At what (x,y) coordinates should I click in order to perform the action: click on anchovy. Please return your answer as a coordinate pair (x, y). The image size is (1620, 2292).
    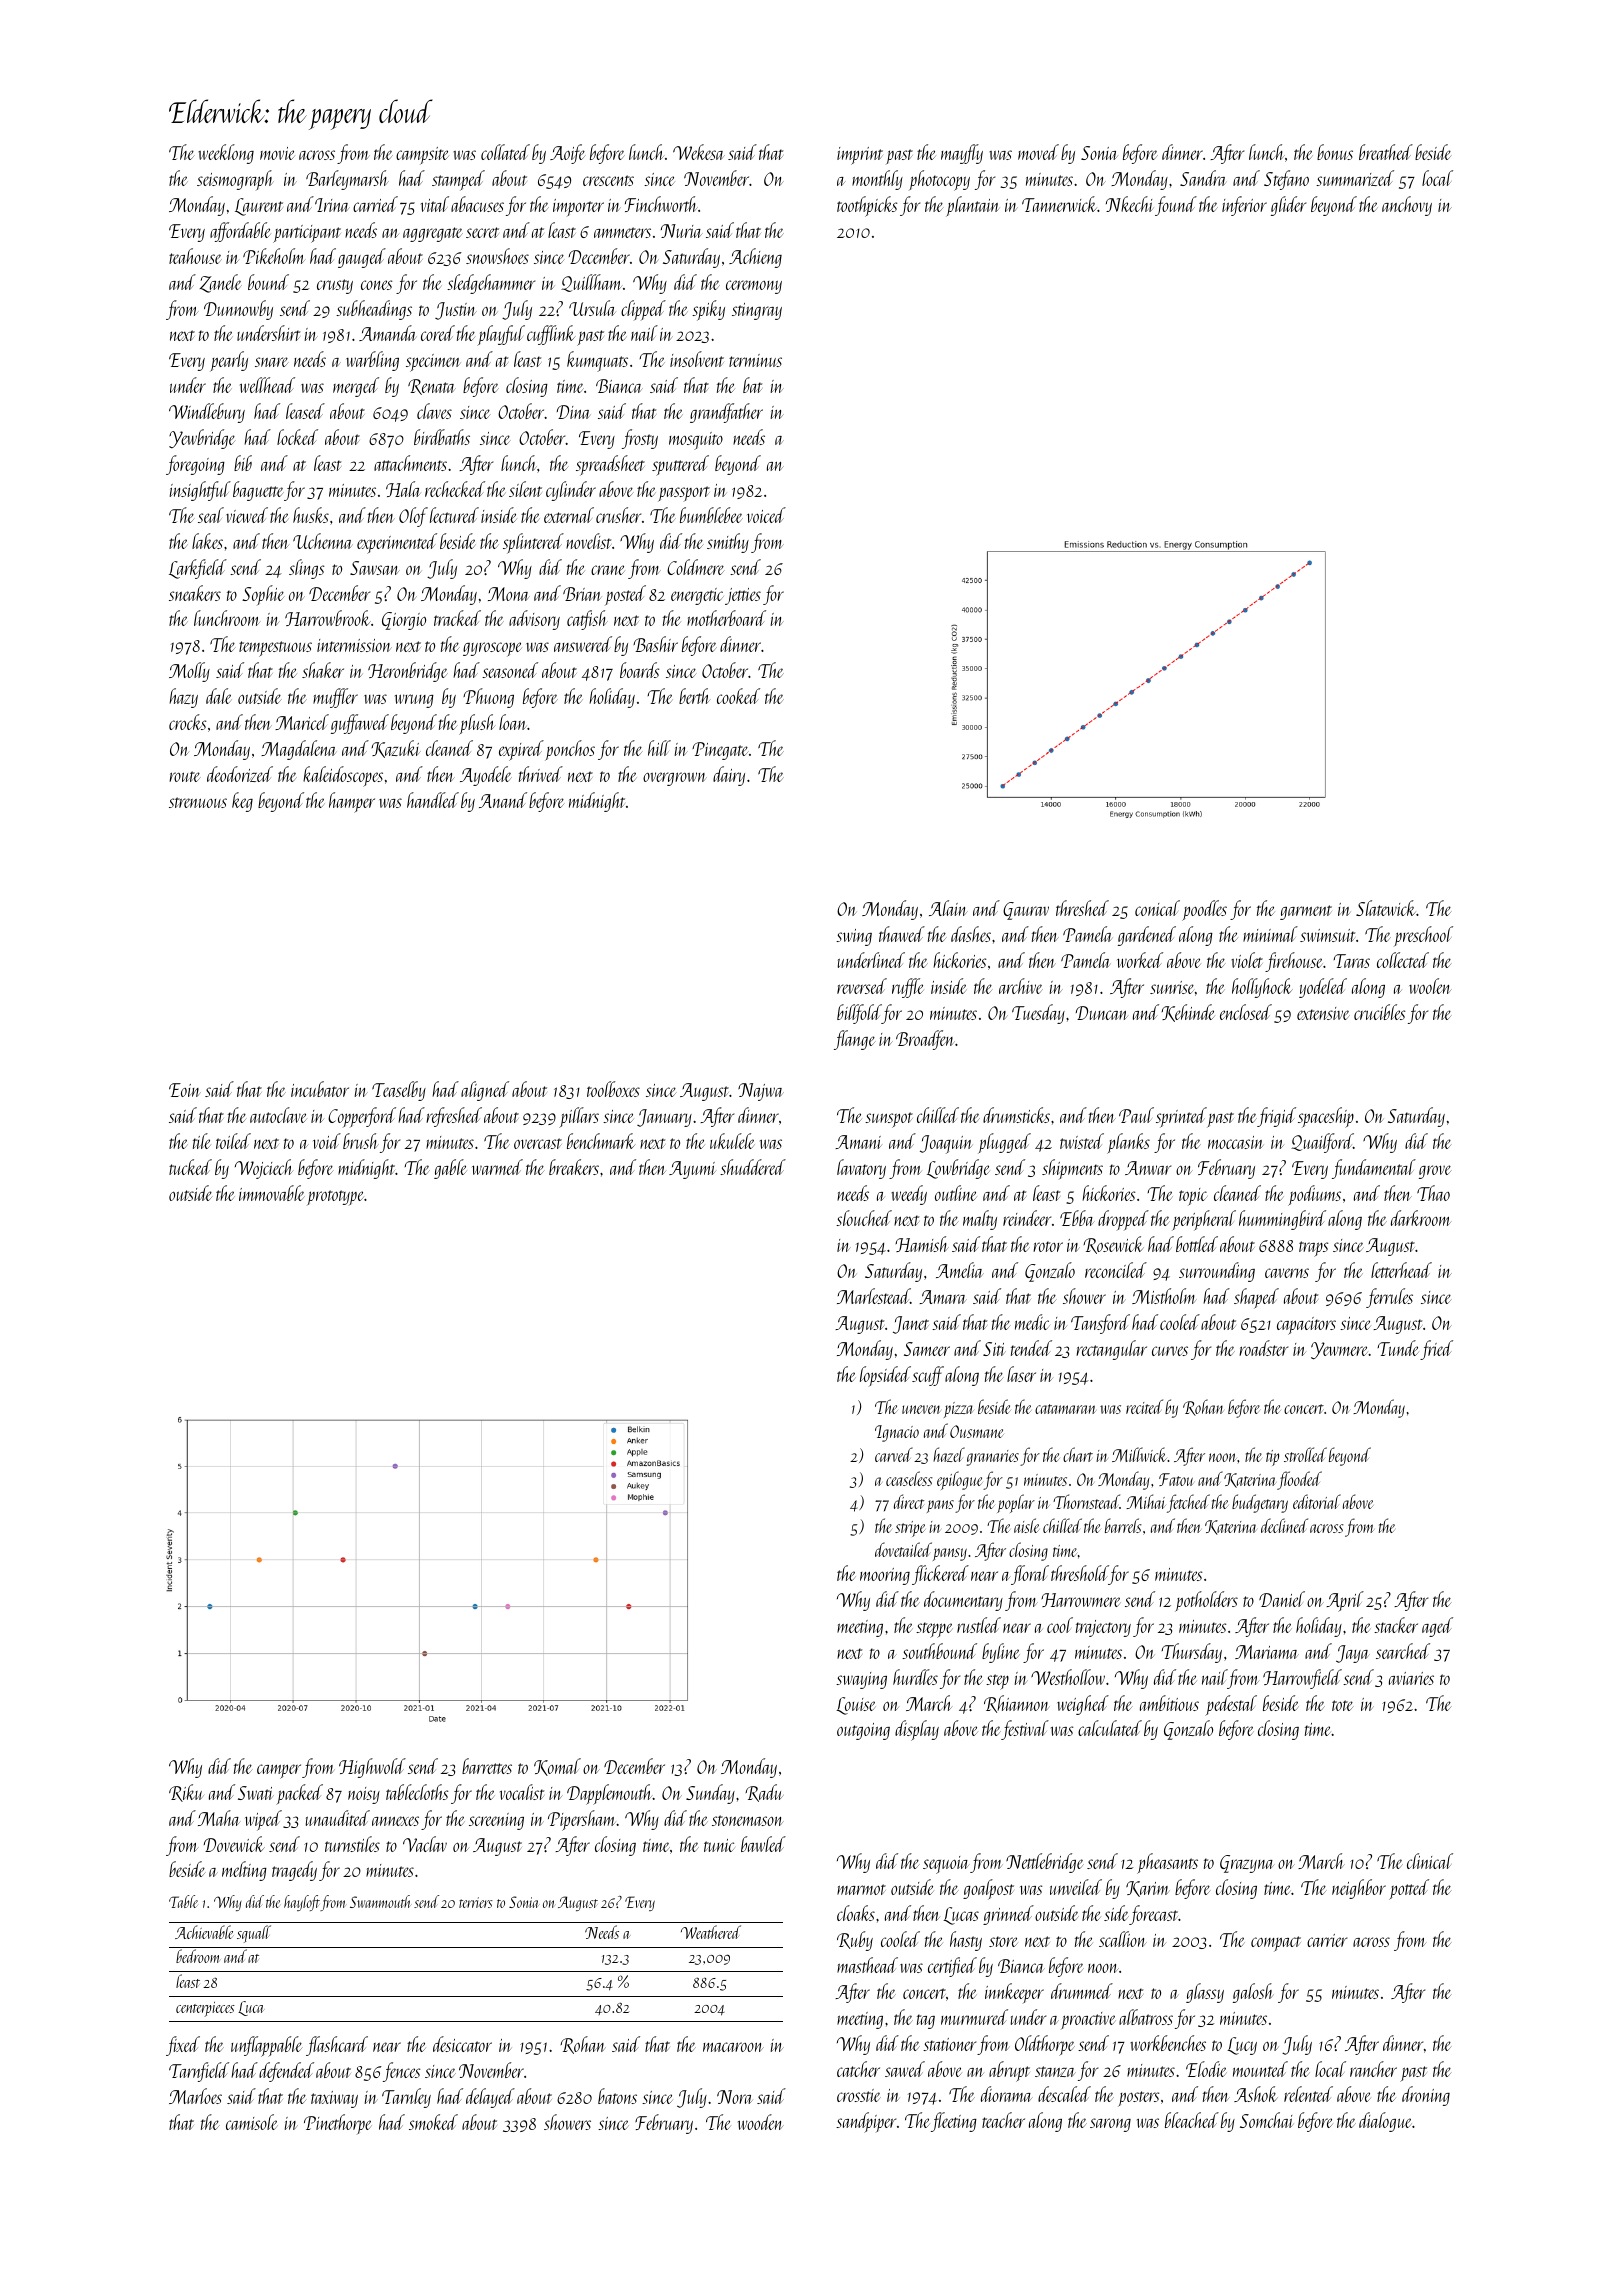
    Looking at the image, I should click on (1407, 206).
